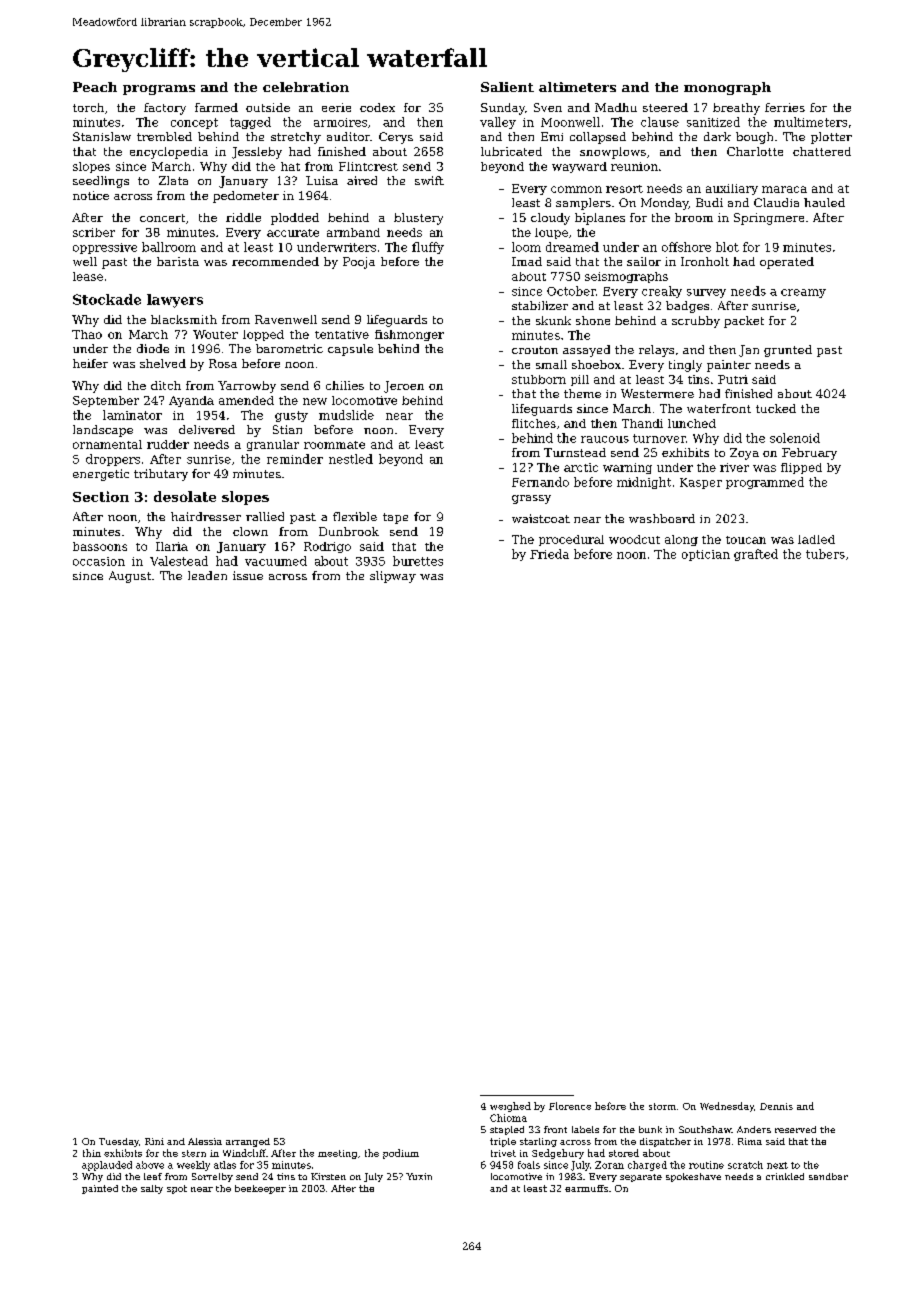  I want to click on tubers, so click(825, 554).
